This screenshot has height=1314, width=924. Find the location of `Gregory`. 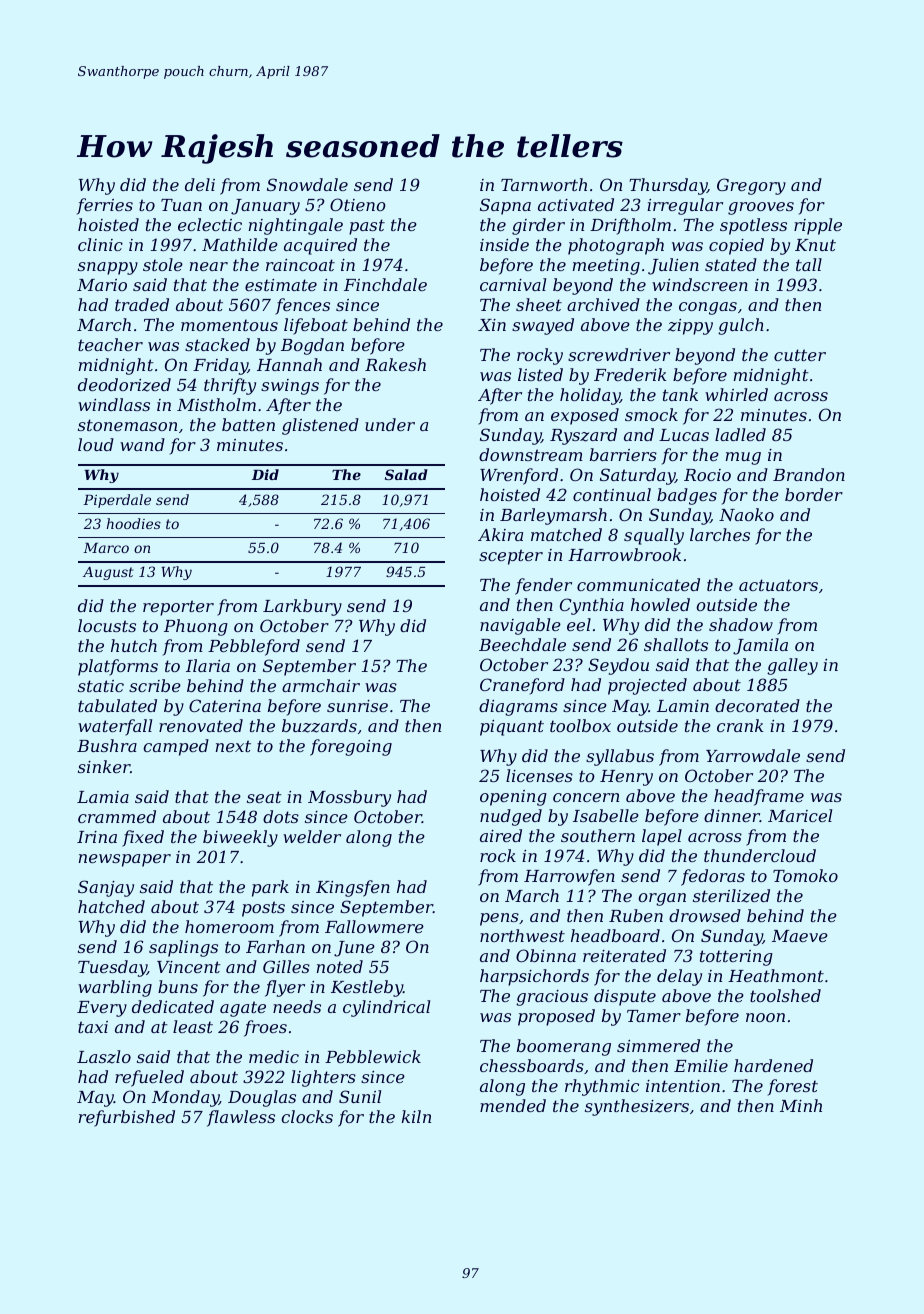

Gregory is located at coordinates (751, 186).
